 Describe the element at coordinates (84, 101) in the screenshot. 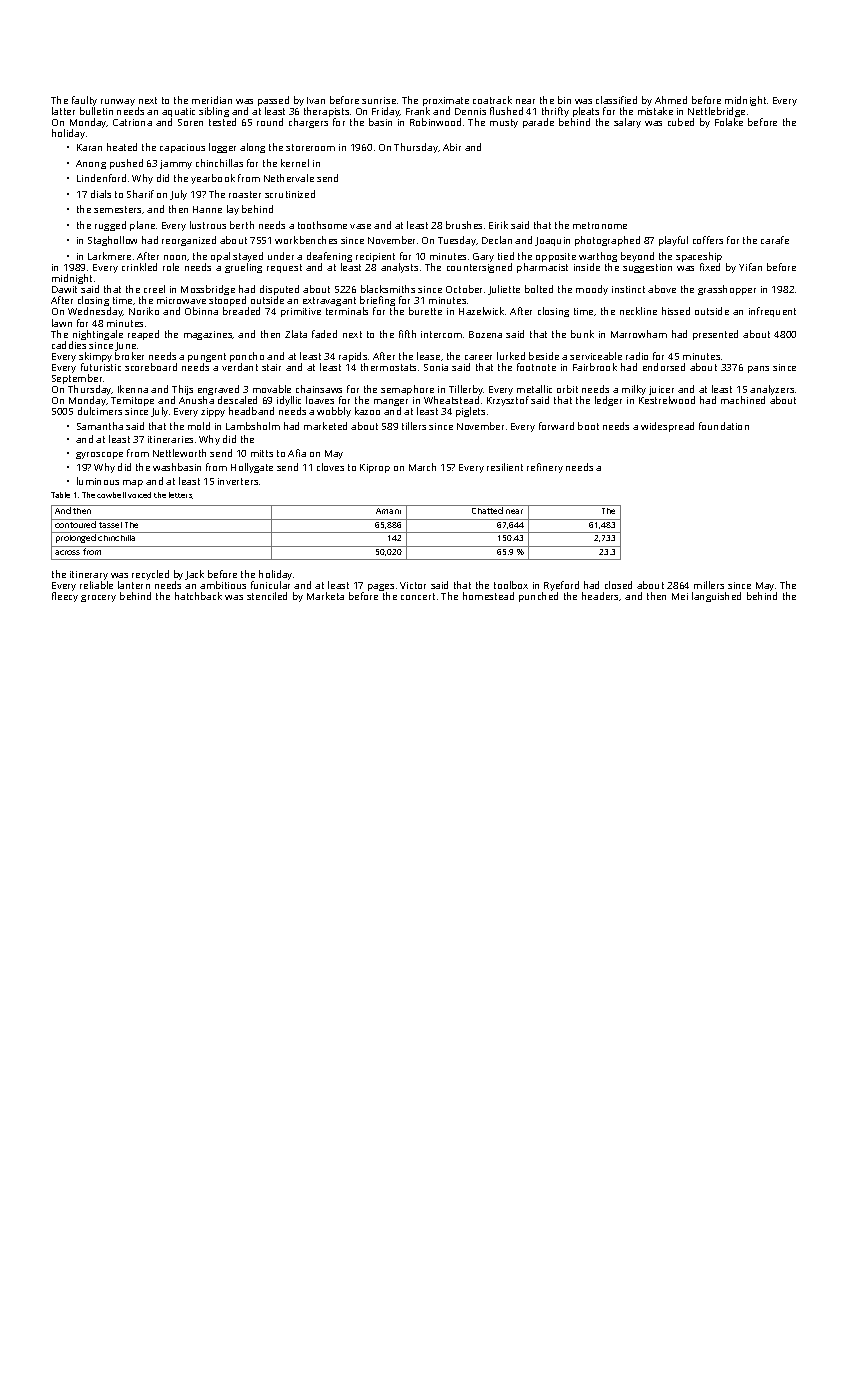

I see `faulty` at that location.
